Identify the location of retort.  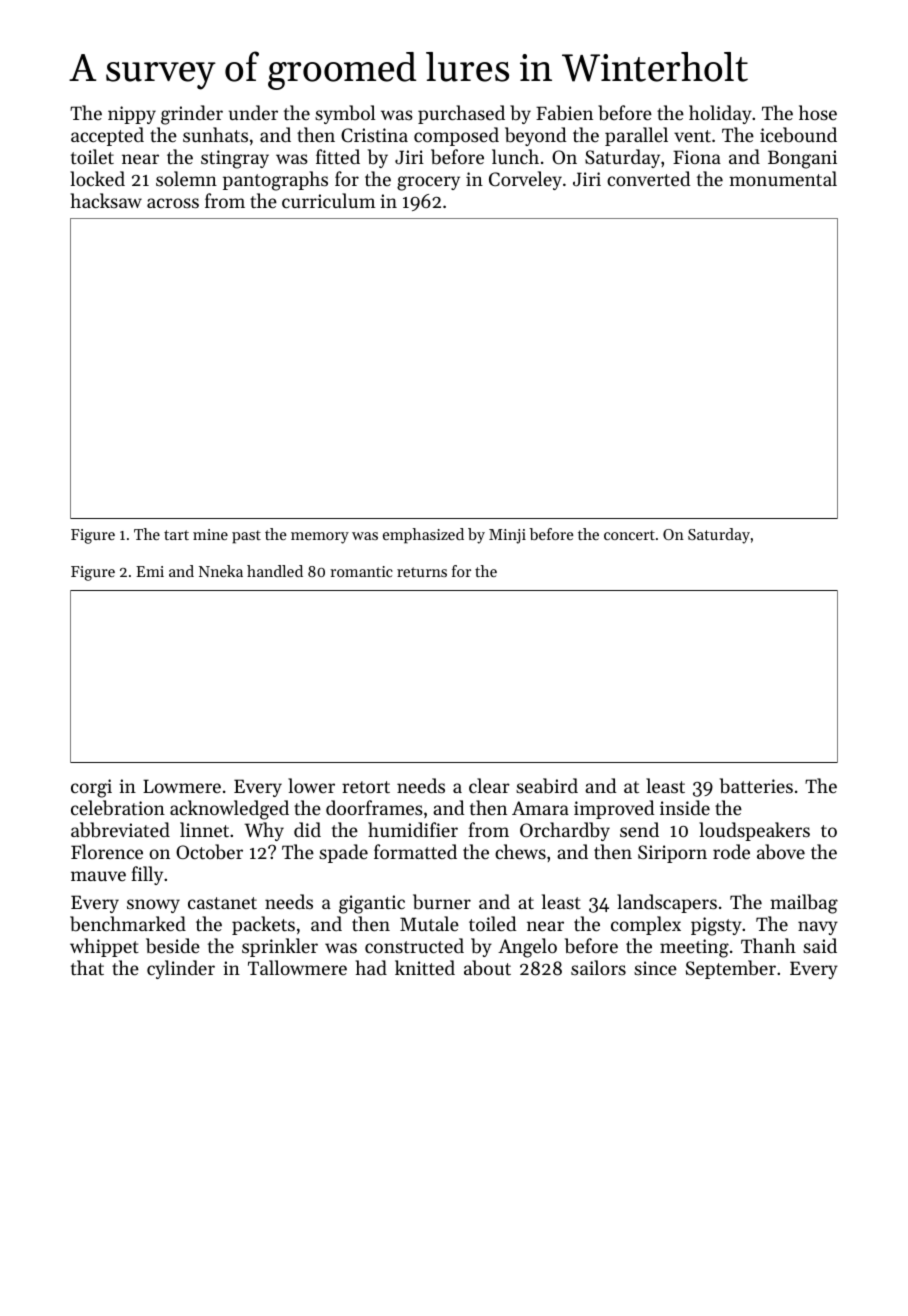
(366, 787).
